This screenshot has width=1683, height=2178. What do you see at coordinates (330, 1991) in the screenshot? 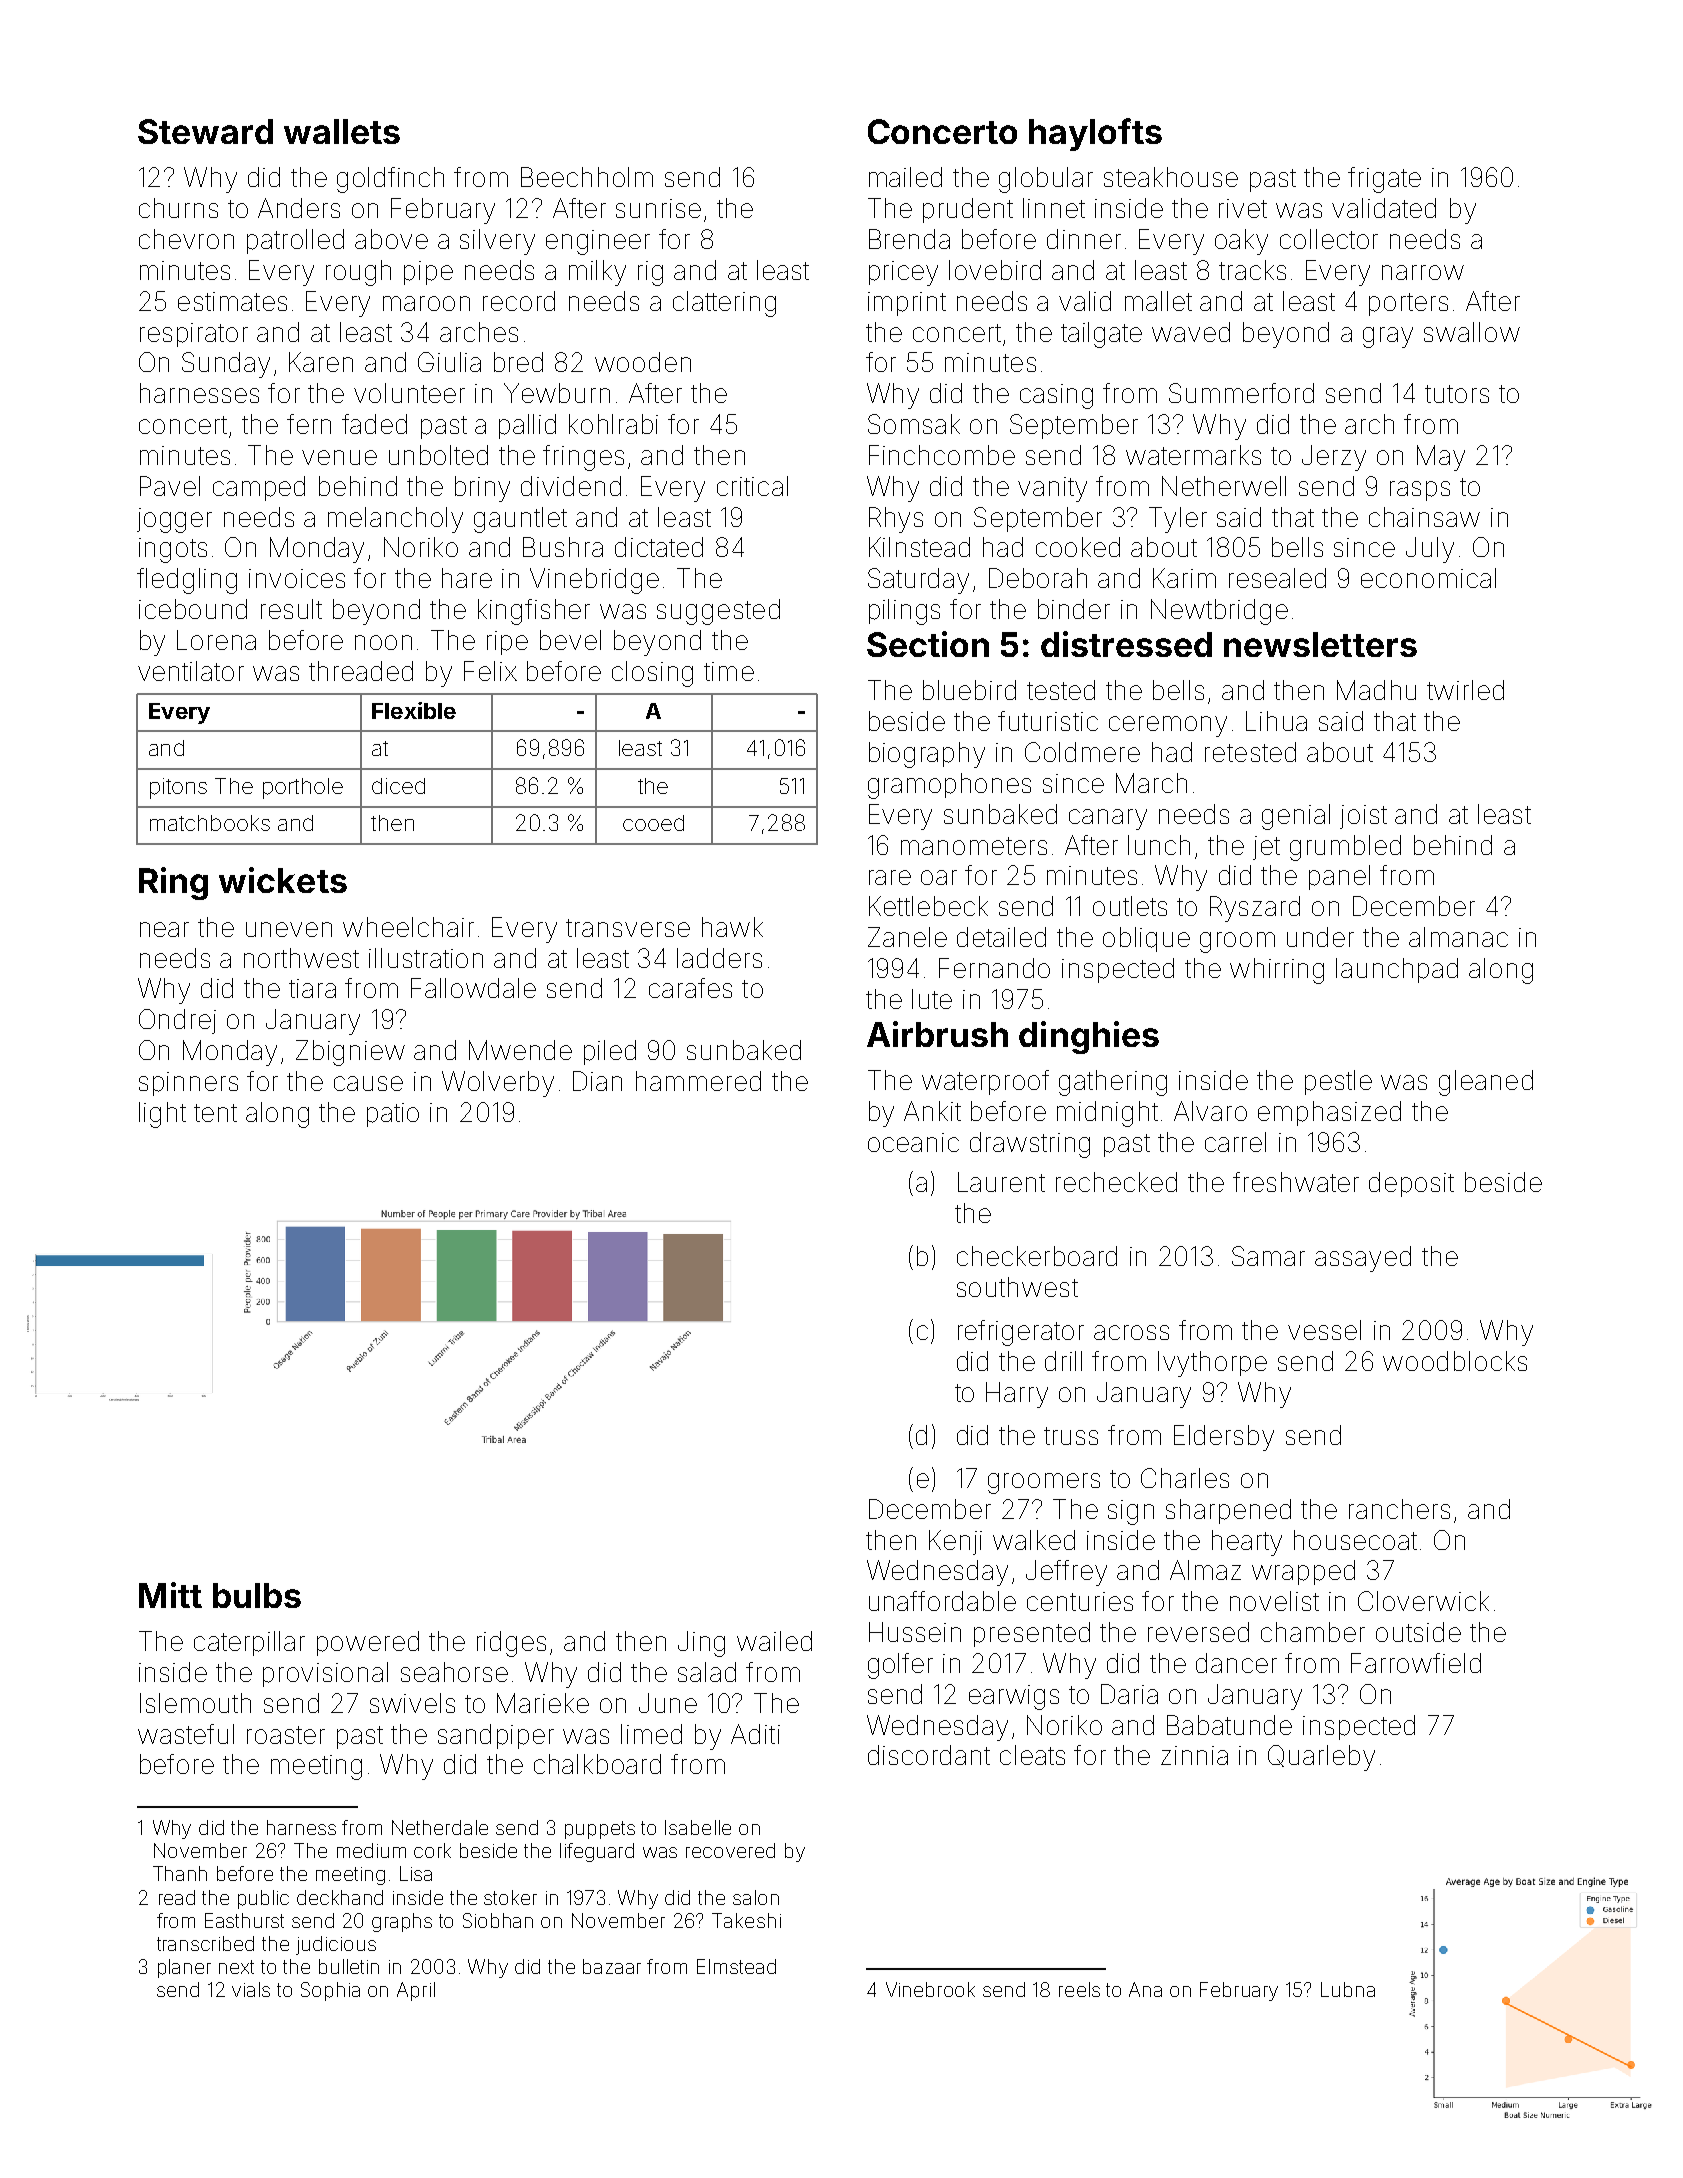
I see `Sophia` at bounding box center [330, 1991].
